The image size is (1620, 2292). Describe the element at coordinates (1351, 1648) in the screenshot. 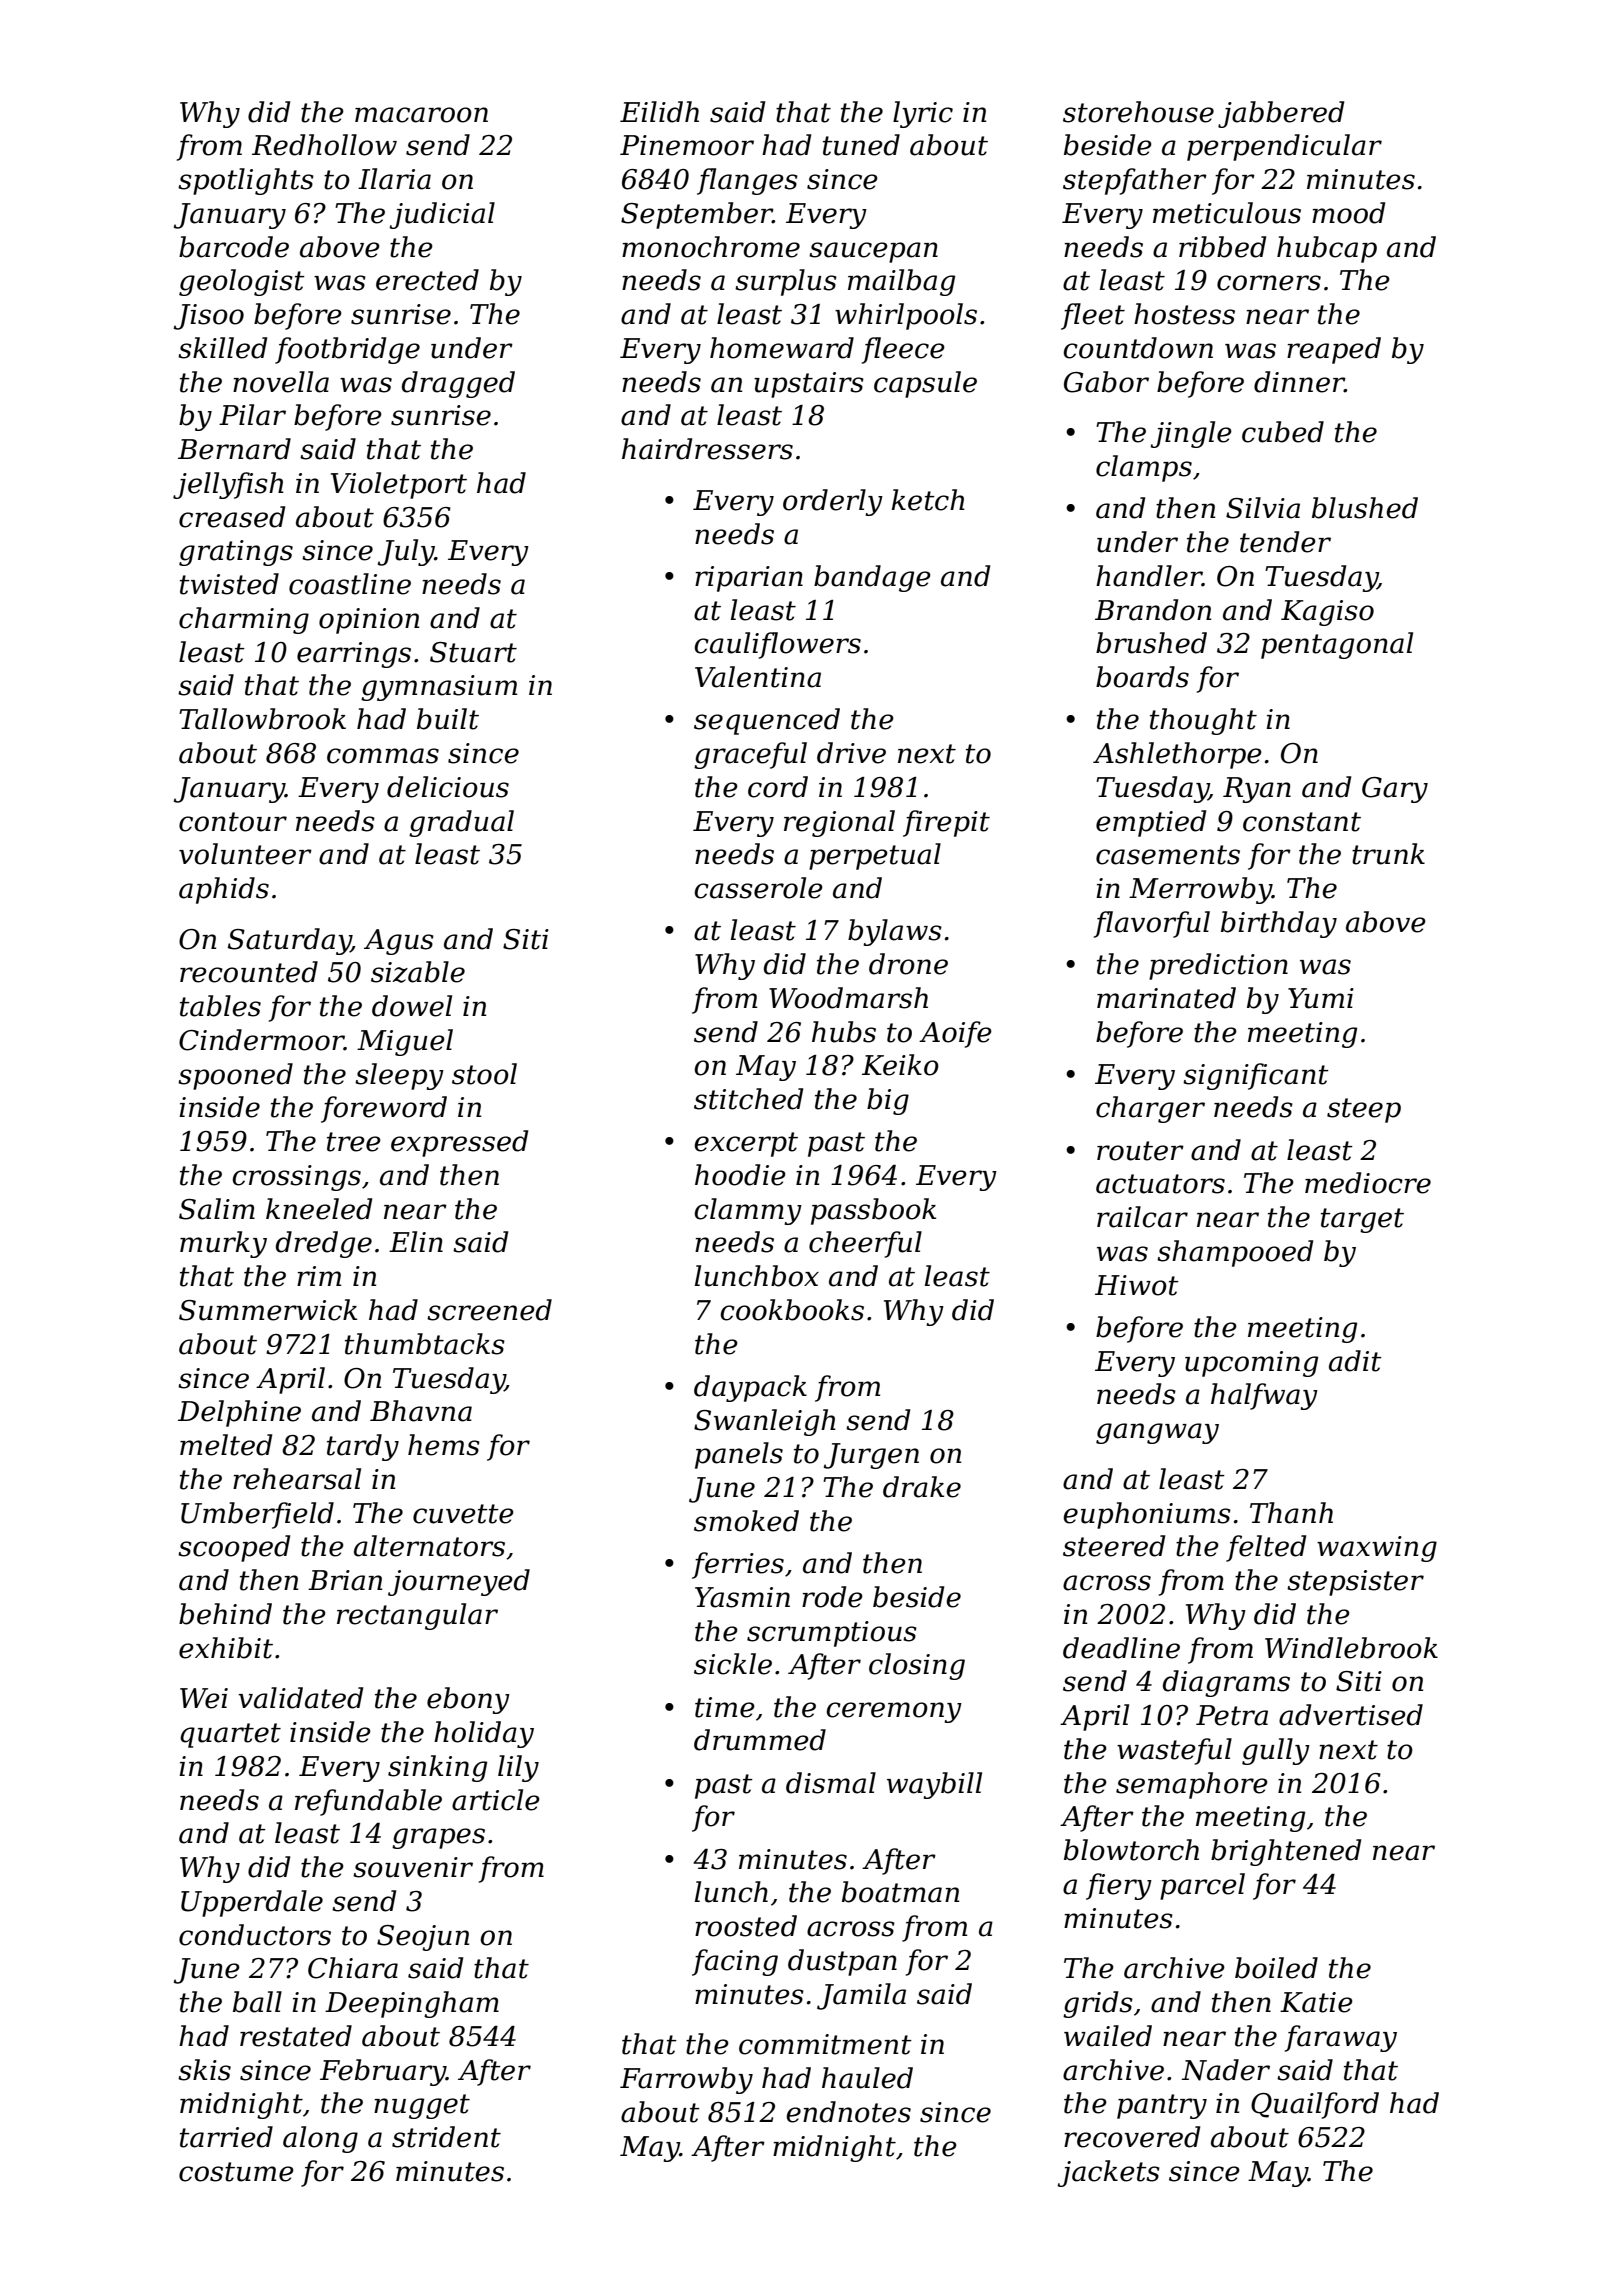

I see `Windlebrook` at that location.
